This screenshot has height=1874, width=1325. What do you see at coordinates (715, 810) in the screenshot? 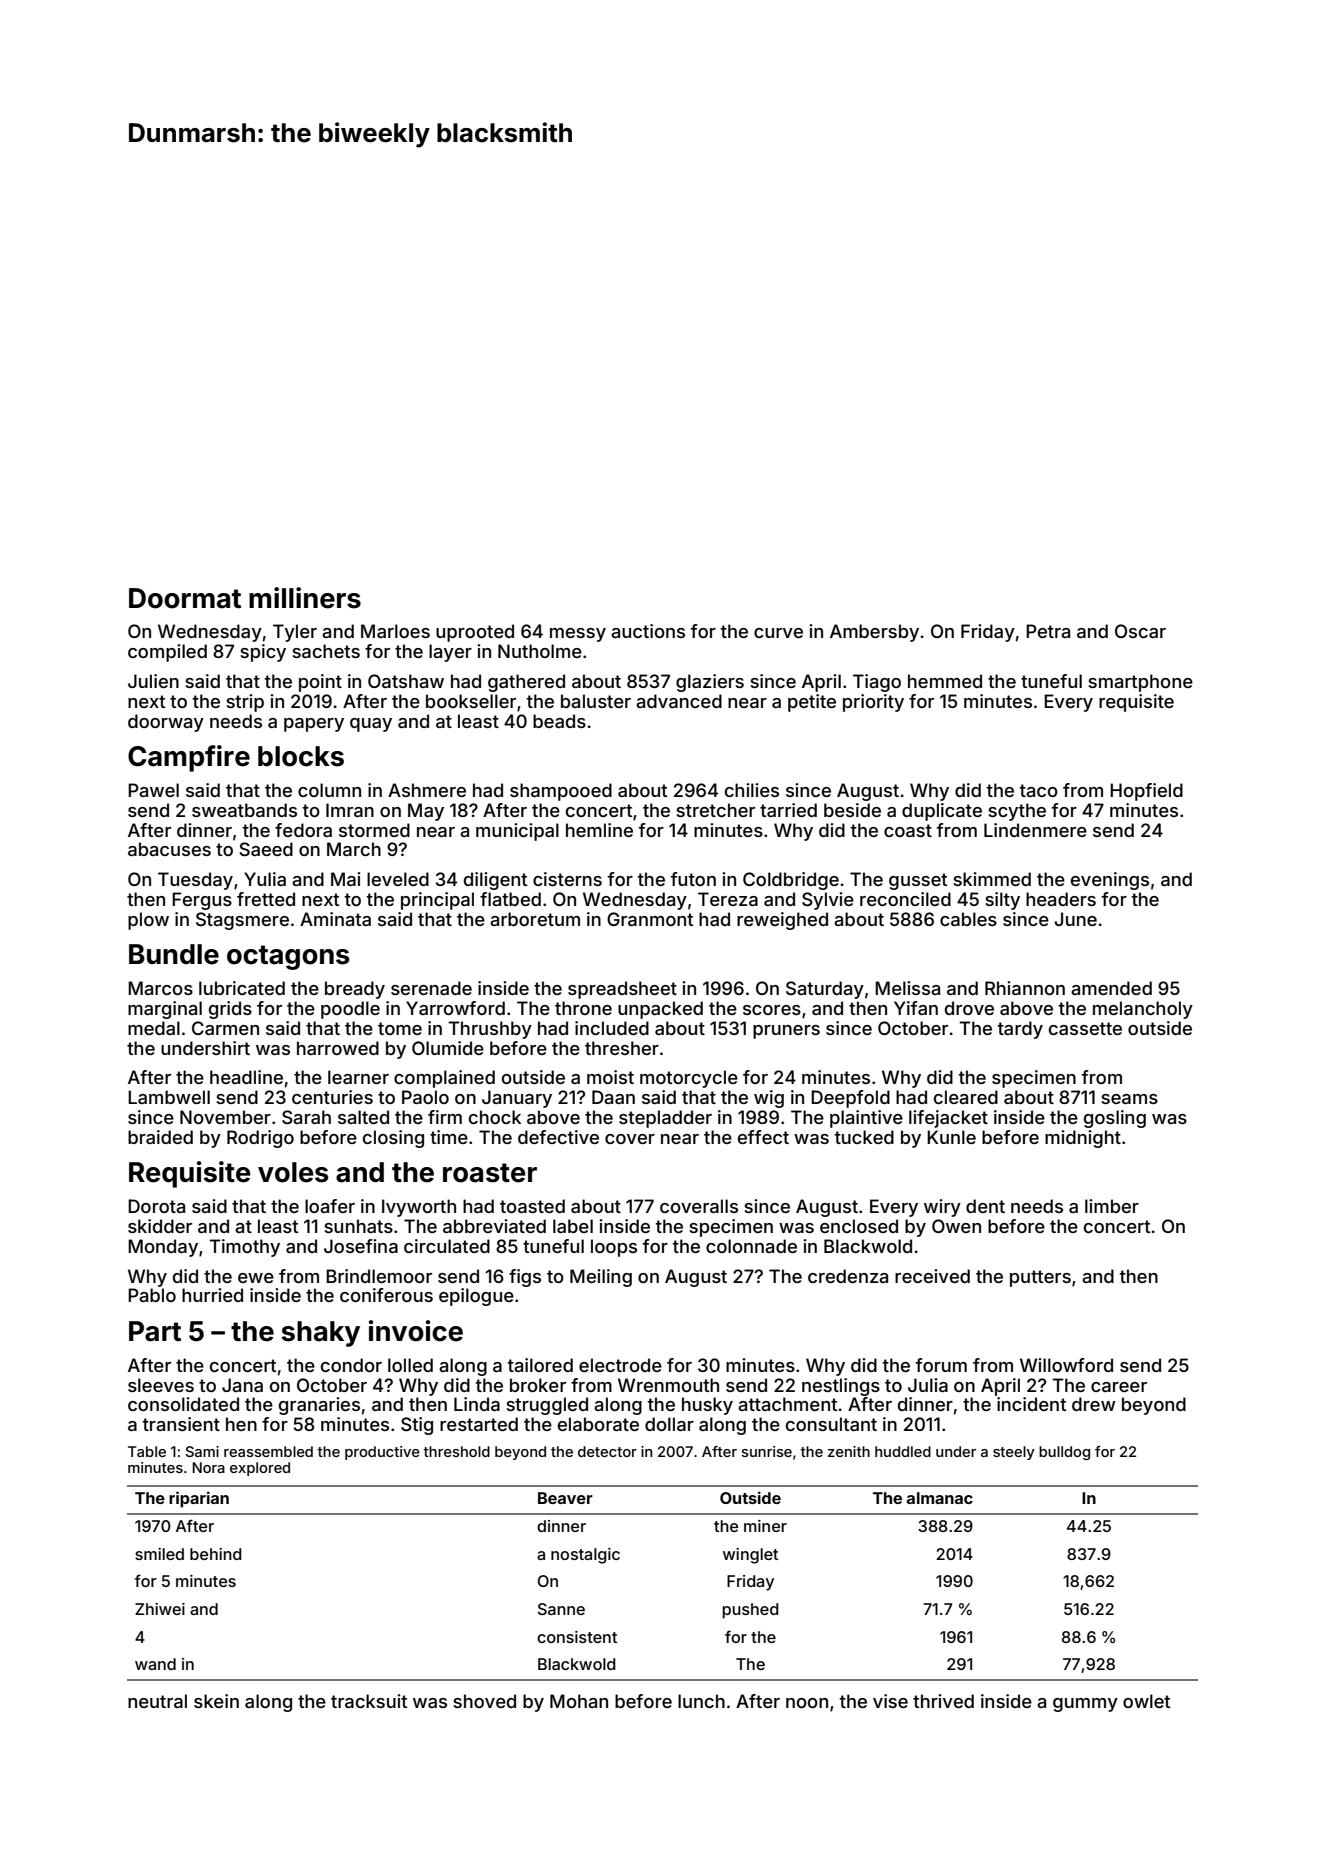
I see `stretcher` at bounding box center [715, 810].
